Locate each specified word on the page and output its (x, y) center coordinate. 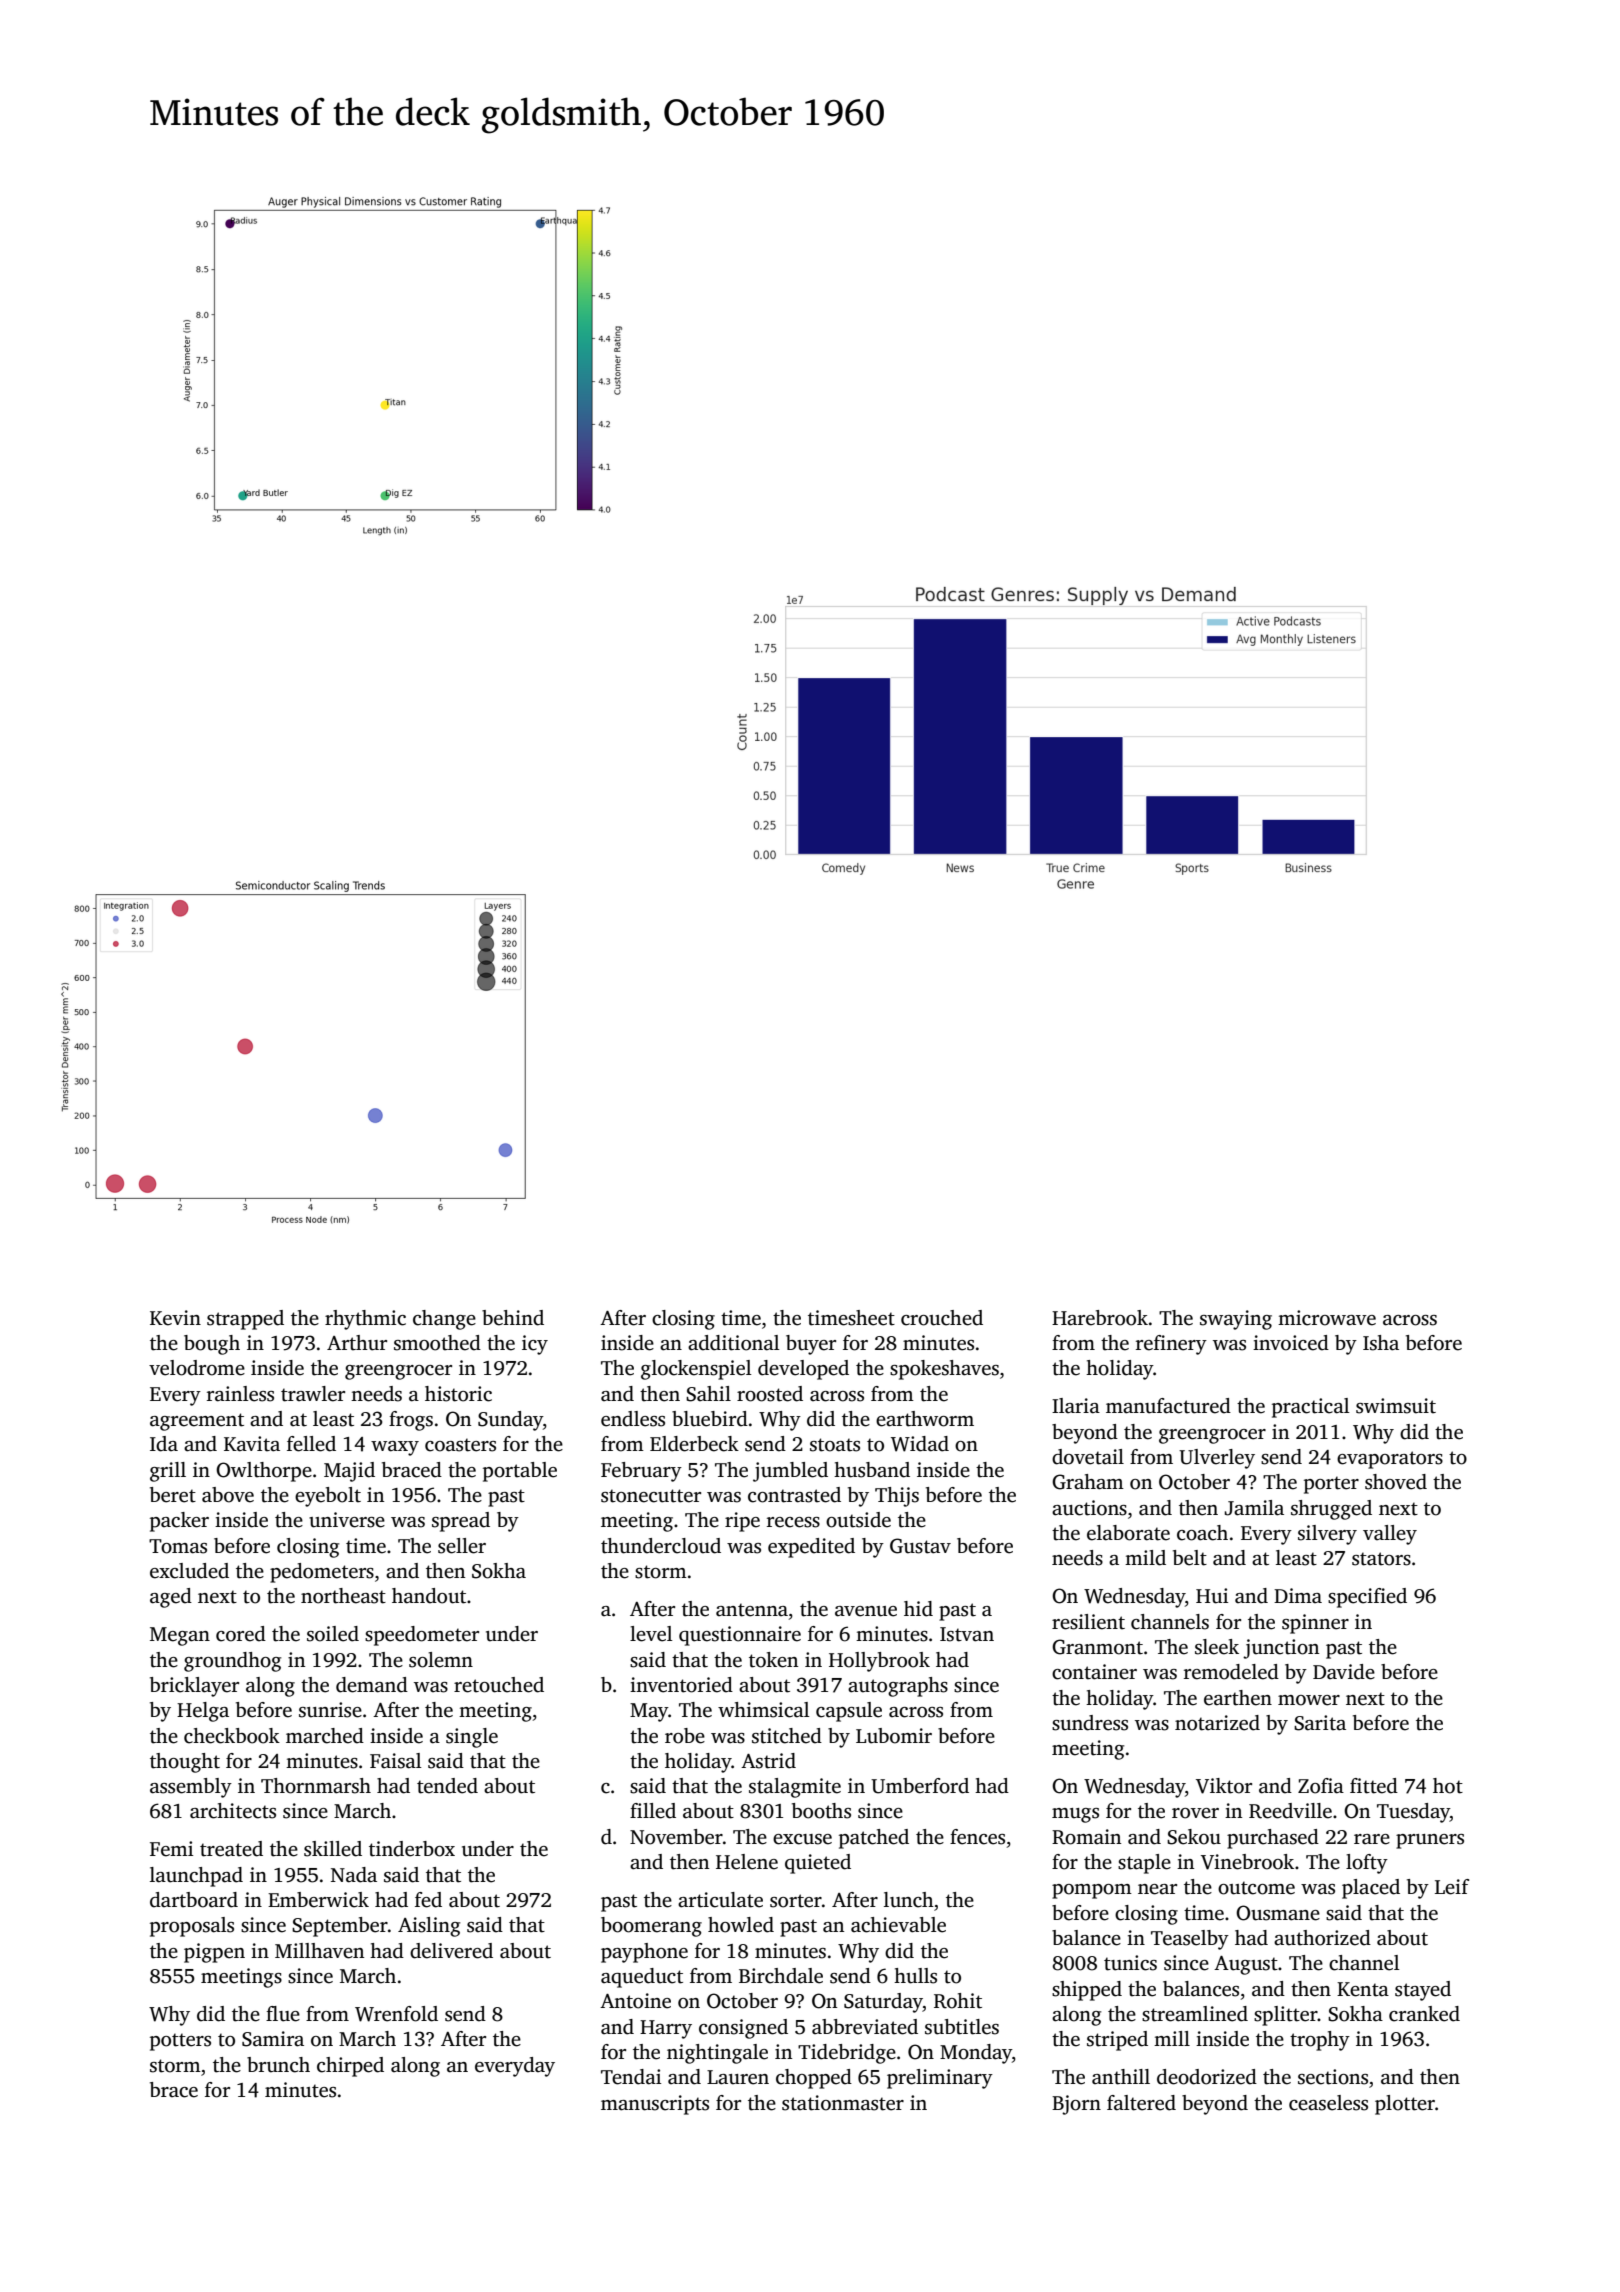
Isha (1381, 1343)
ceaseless (1328, 2103)
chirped (350, 2067)
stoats (835, 1445)
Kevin (175, 1318)
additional (734, 1343)
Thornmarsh (316, 1786)
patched (874, 1839)
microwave (1327, 1318)
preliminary (940, 2079)
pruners (1430, 1841)
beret (173, 1495)
